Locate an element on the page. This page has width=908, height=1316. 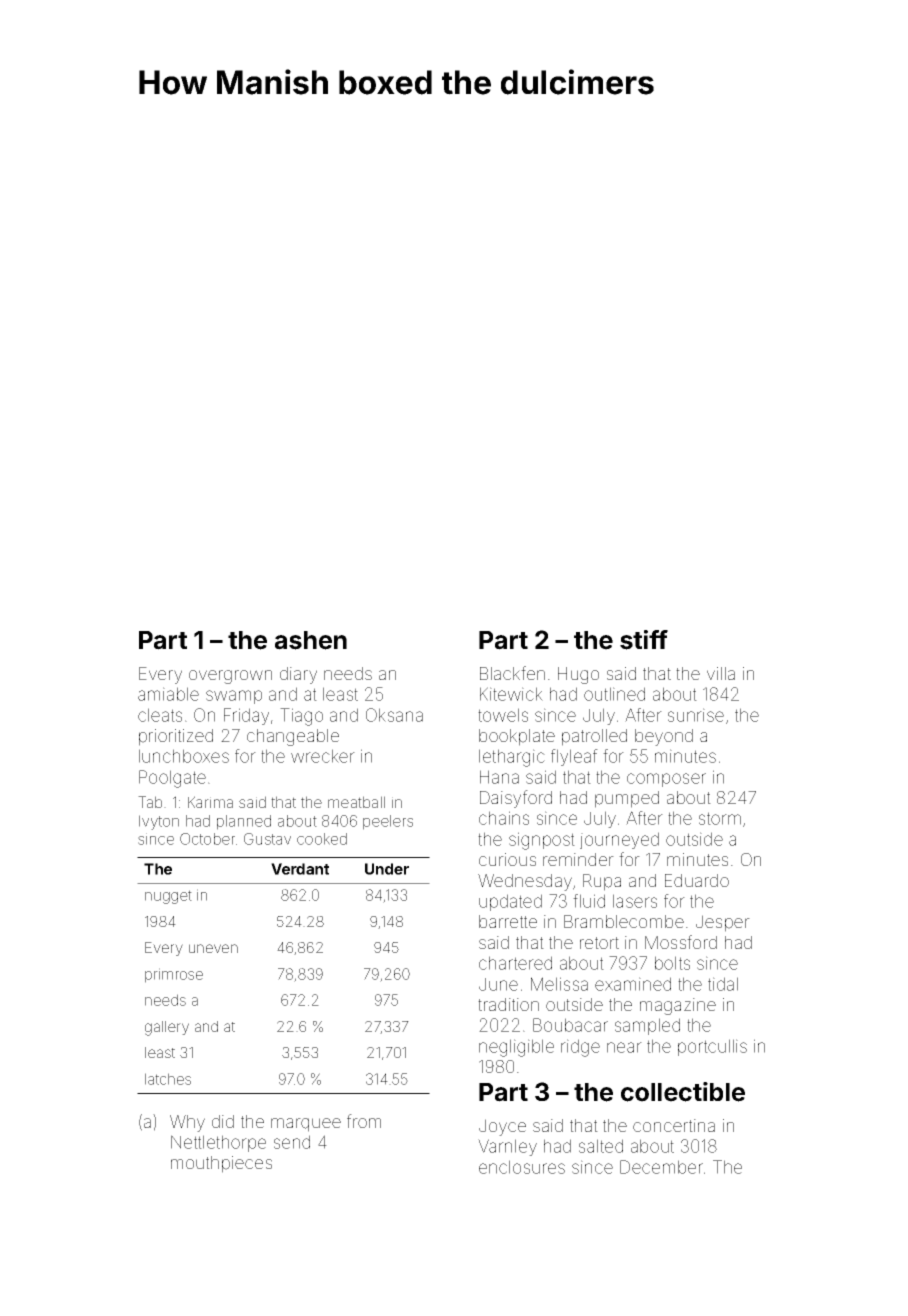
June is located at coordinates (498, 984).
